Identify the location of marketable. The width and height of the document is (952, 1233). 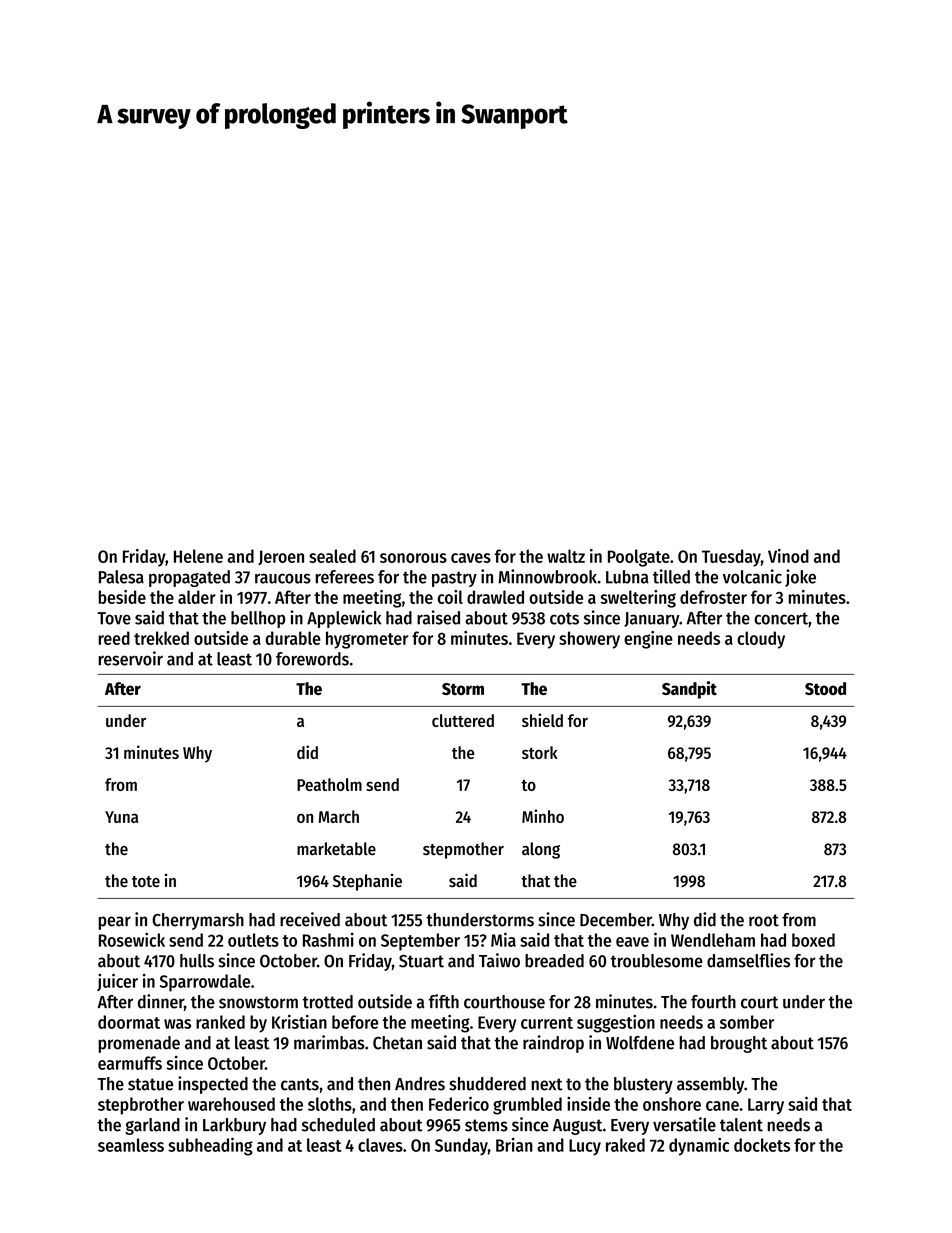
(336, 849).
